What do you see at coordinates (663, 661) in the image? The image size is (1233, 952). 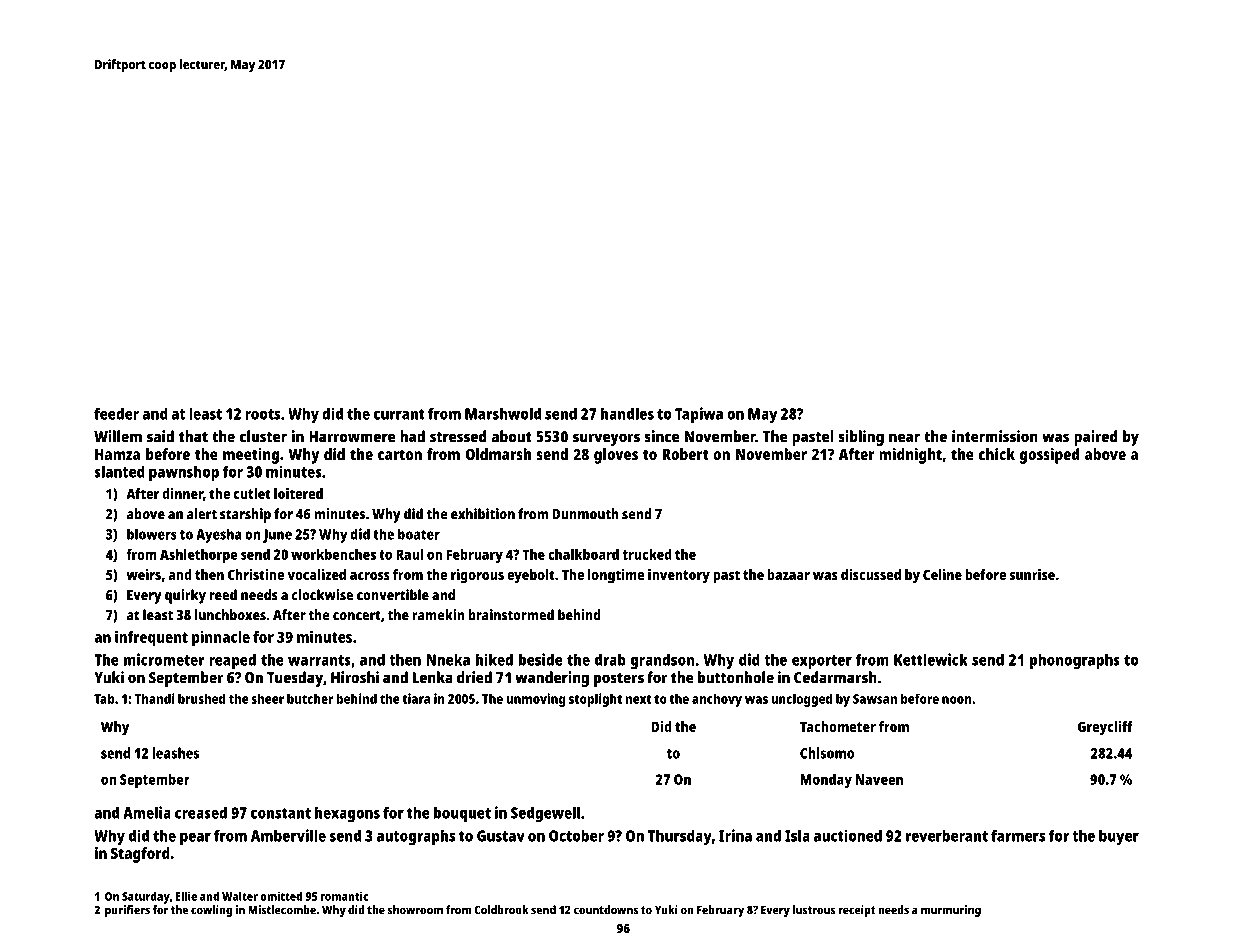 I see `grandson` at bounding box center [663, 661].
